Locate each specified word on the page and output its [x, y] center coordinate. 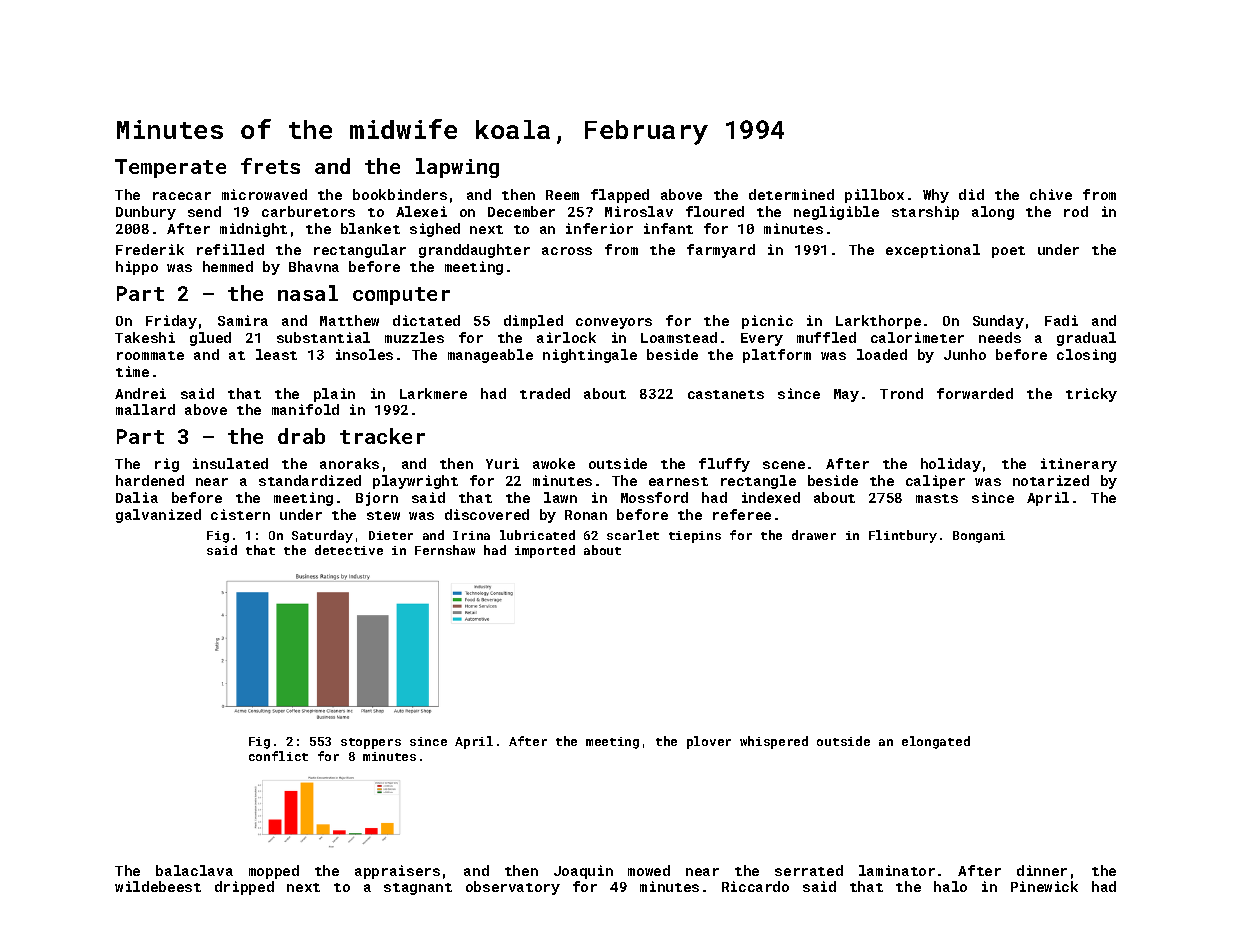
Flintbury [903, 536]
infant [668, 228]
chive [1051, 194]
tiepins [695, 537]
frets [270, 166]
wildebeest [158, 886]
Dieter [391, 535]
